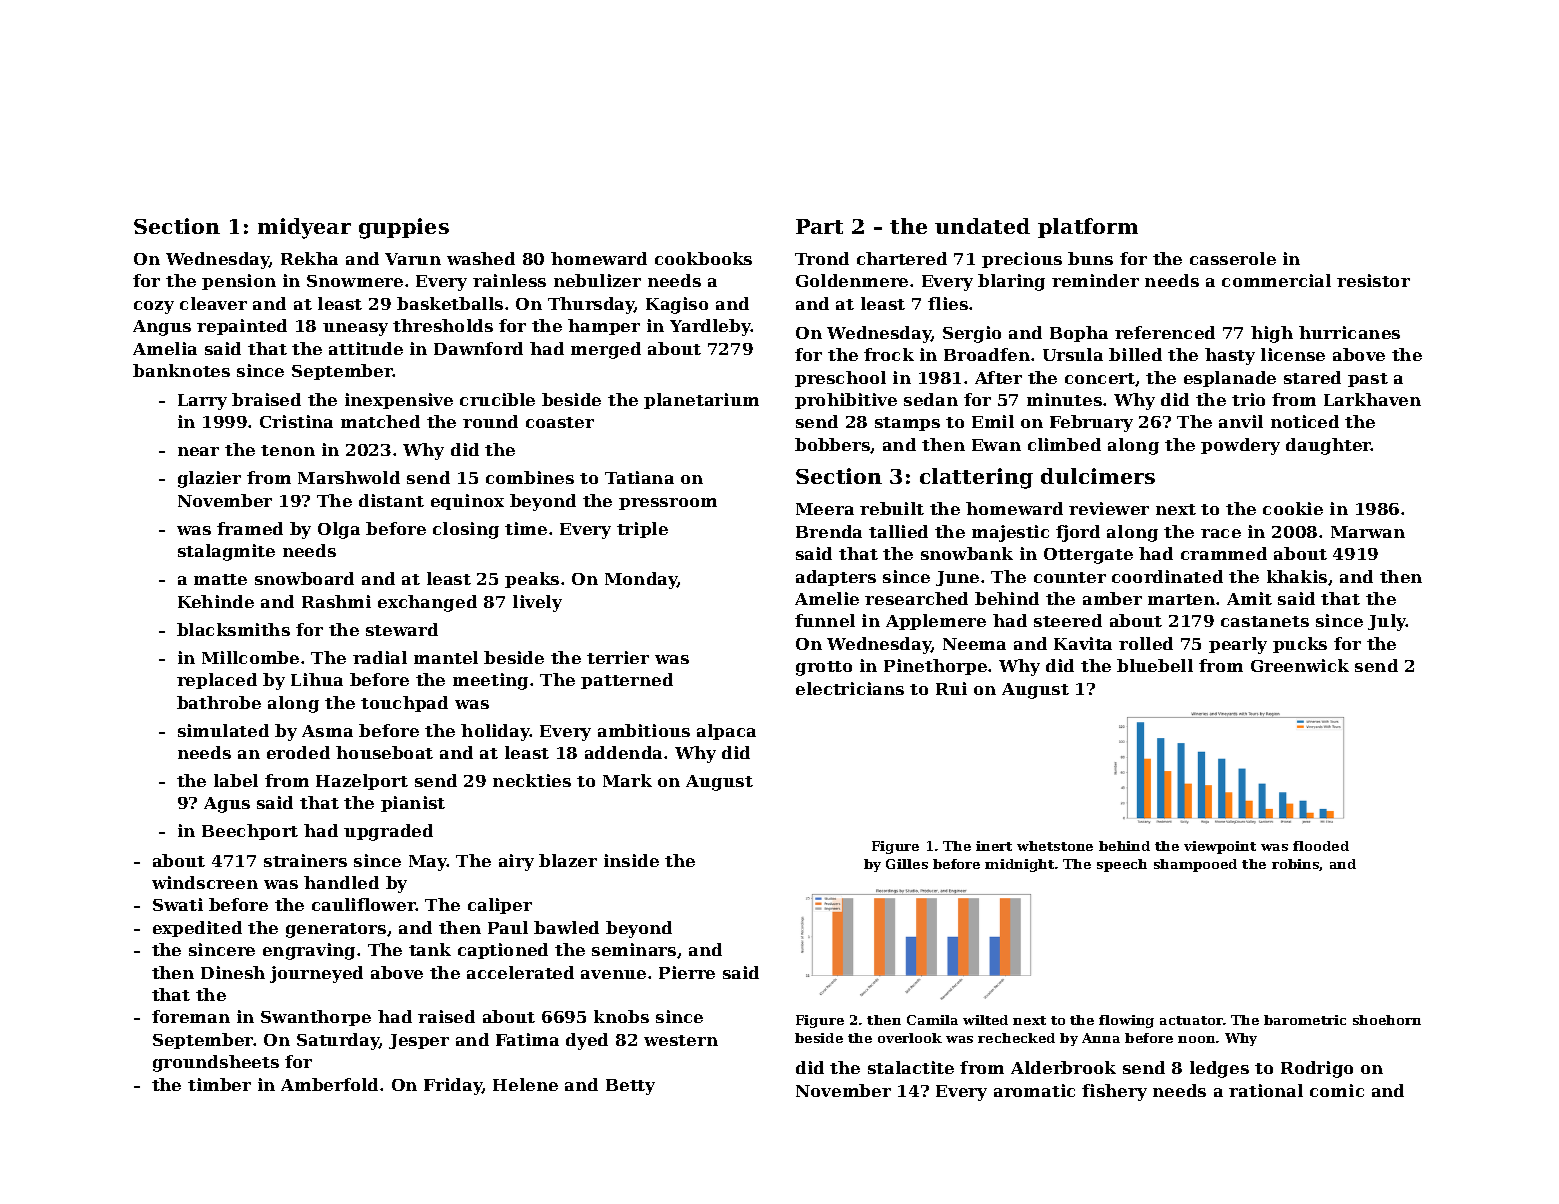  I want to click on avenue, so click(613, 974).
